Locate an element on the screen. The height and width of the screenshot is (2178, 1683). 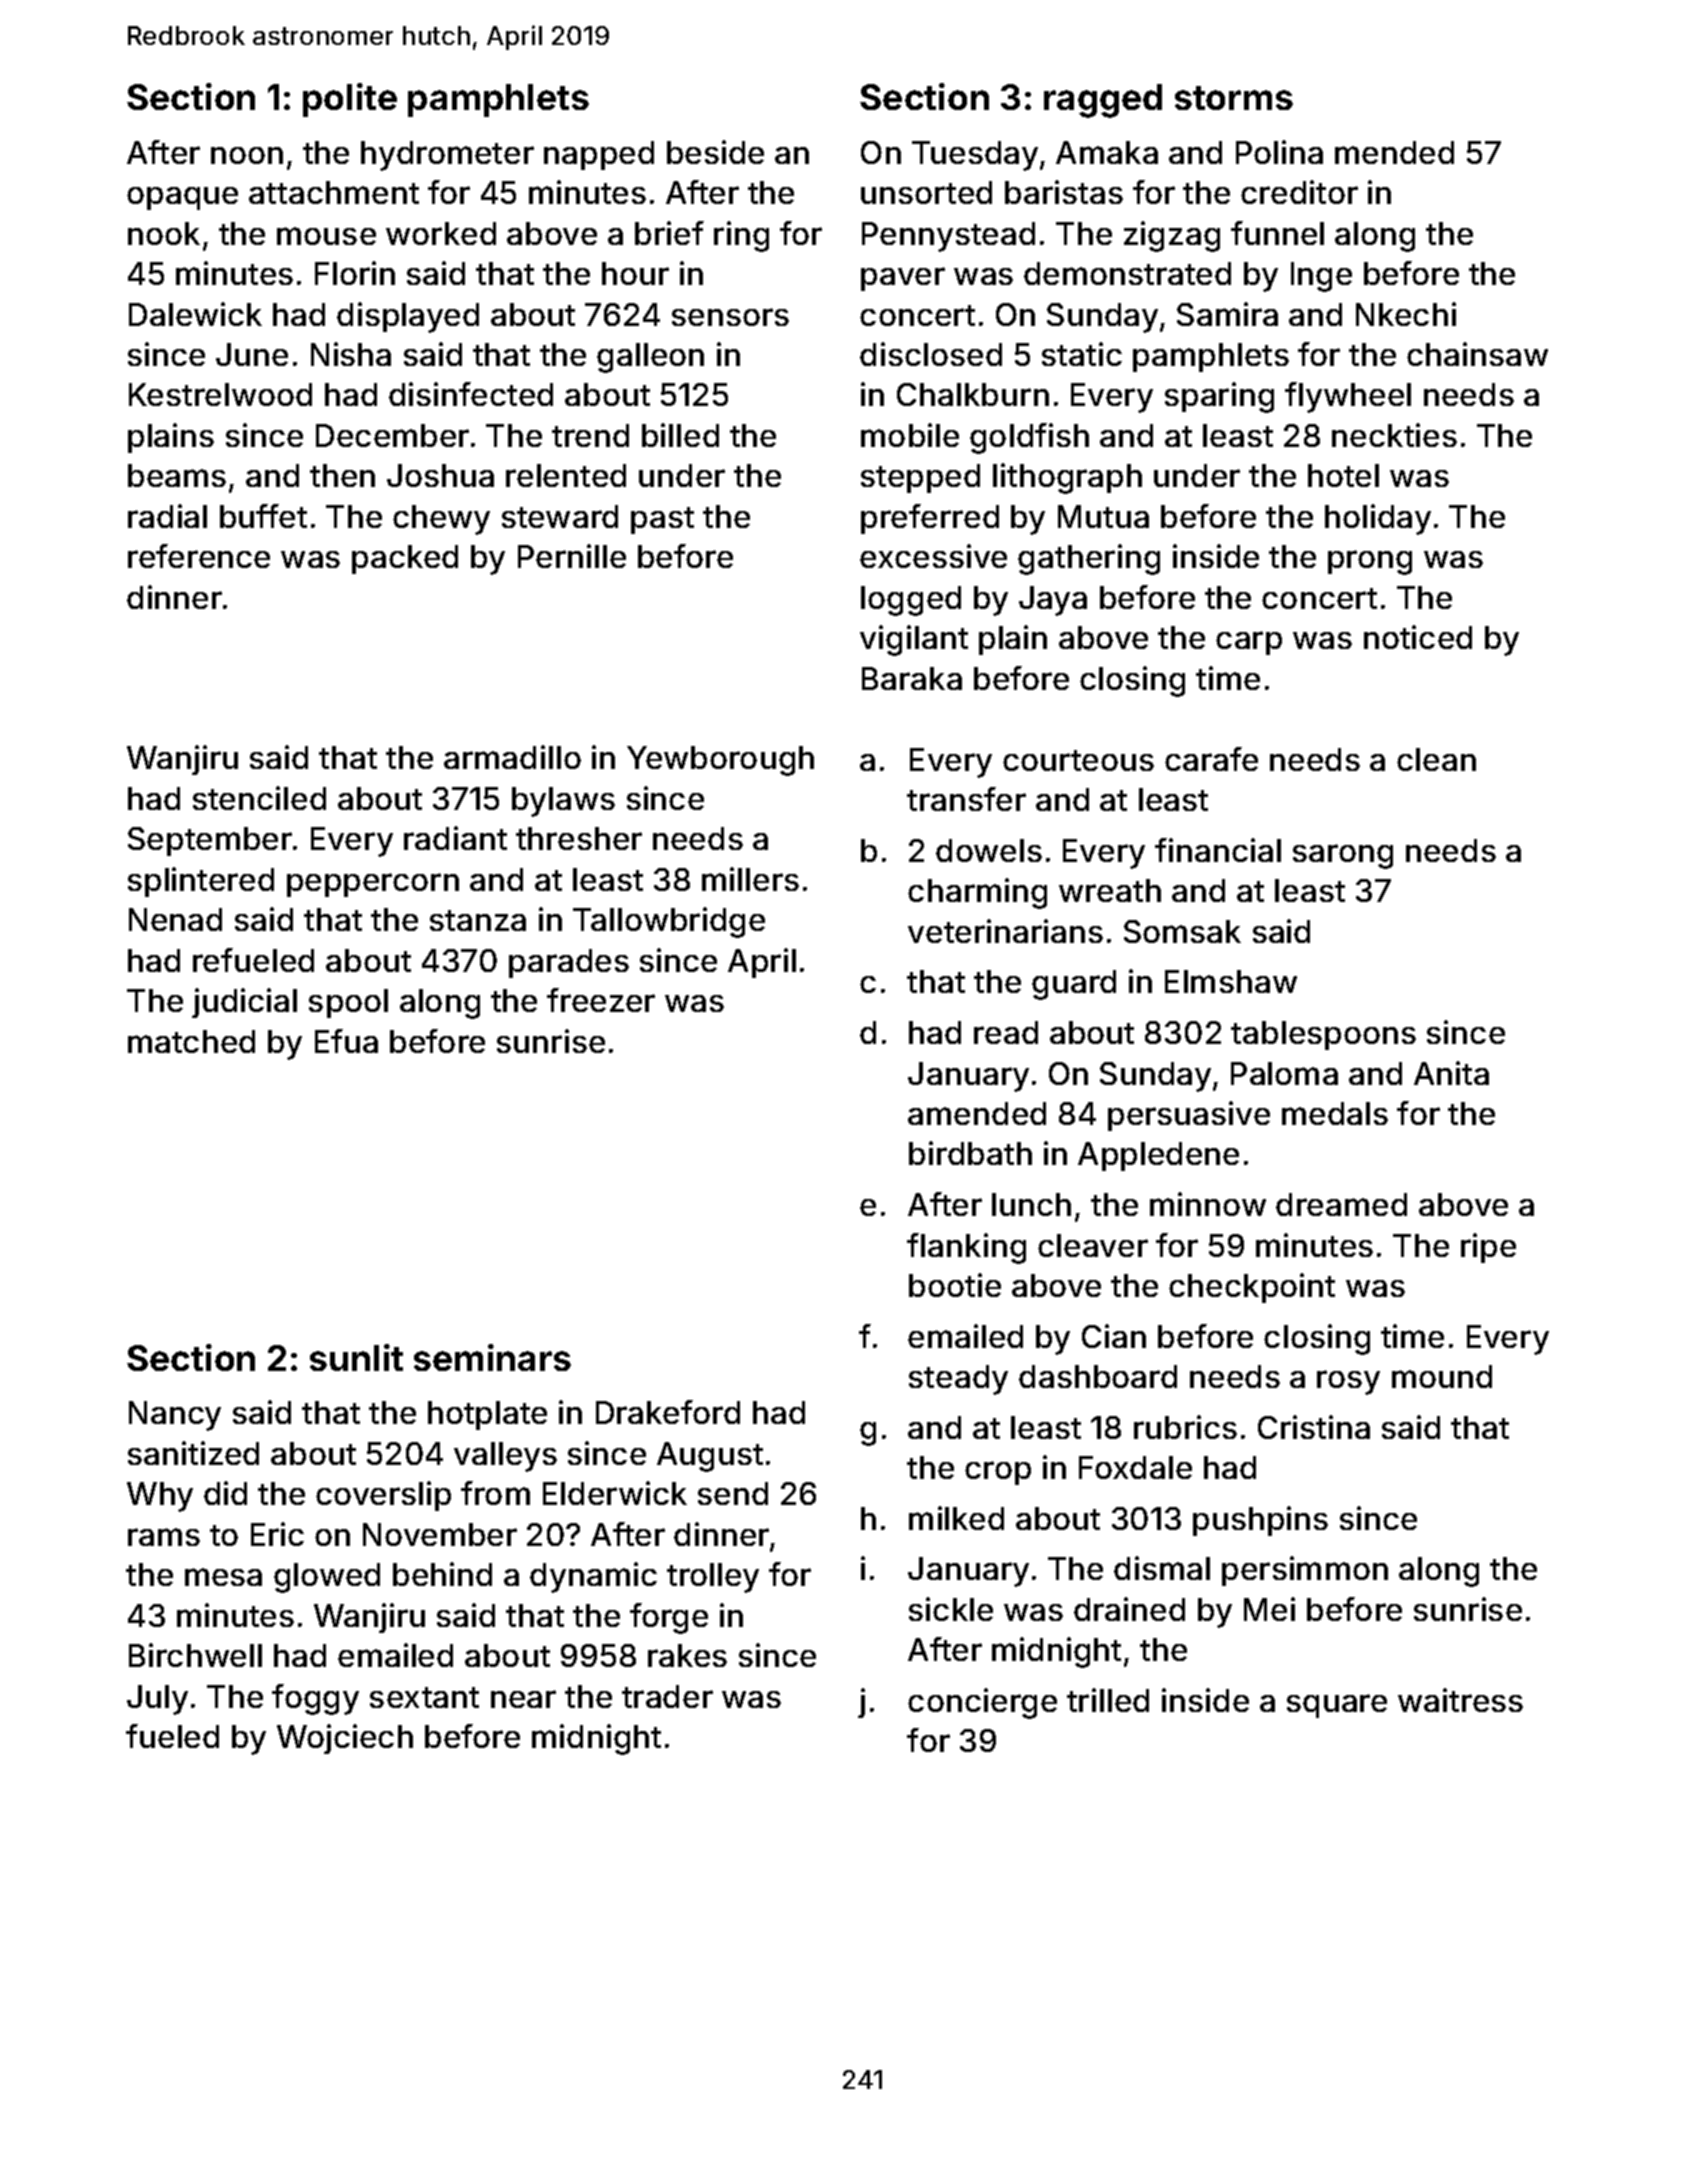
minnow is located at coordinates (1208, 1204).
